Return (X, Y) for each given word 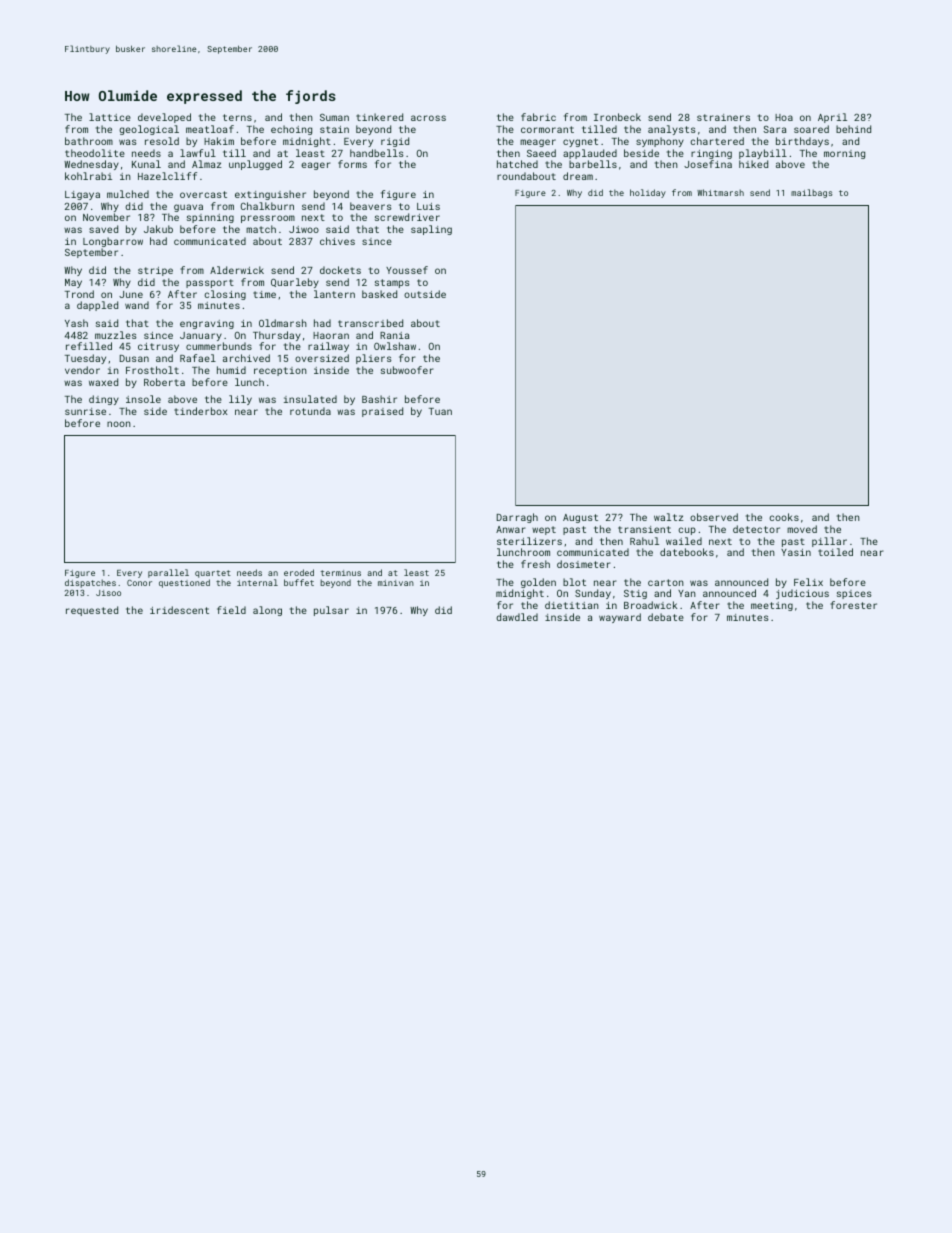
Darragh (517, 518)
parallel (168, 573)
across (428, 118)
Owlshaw (395, 346)
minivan (396, 583)
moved (802, 529)
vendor (82, 370)
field (231, 610)
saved (103, 229)
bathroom (89, 141)
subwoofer (407, 370)
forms (352, 164)
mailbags (811, 193)
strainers (723, 117)
